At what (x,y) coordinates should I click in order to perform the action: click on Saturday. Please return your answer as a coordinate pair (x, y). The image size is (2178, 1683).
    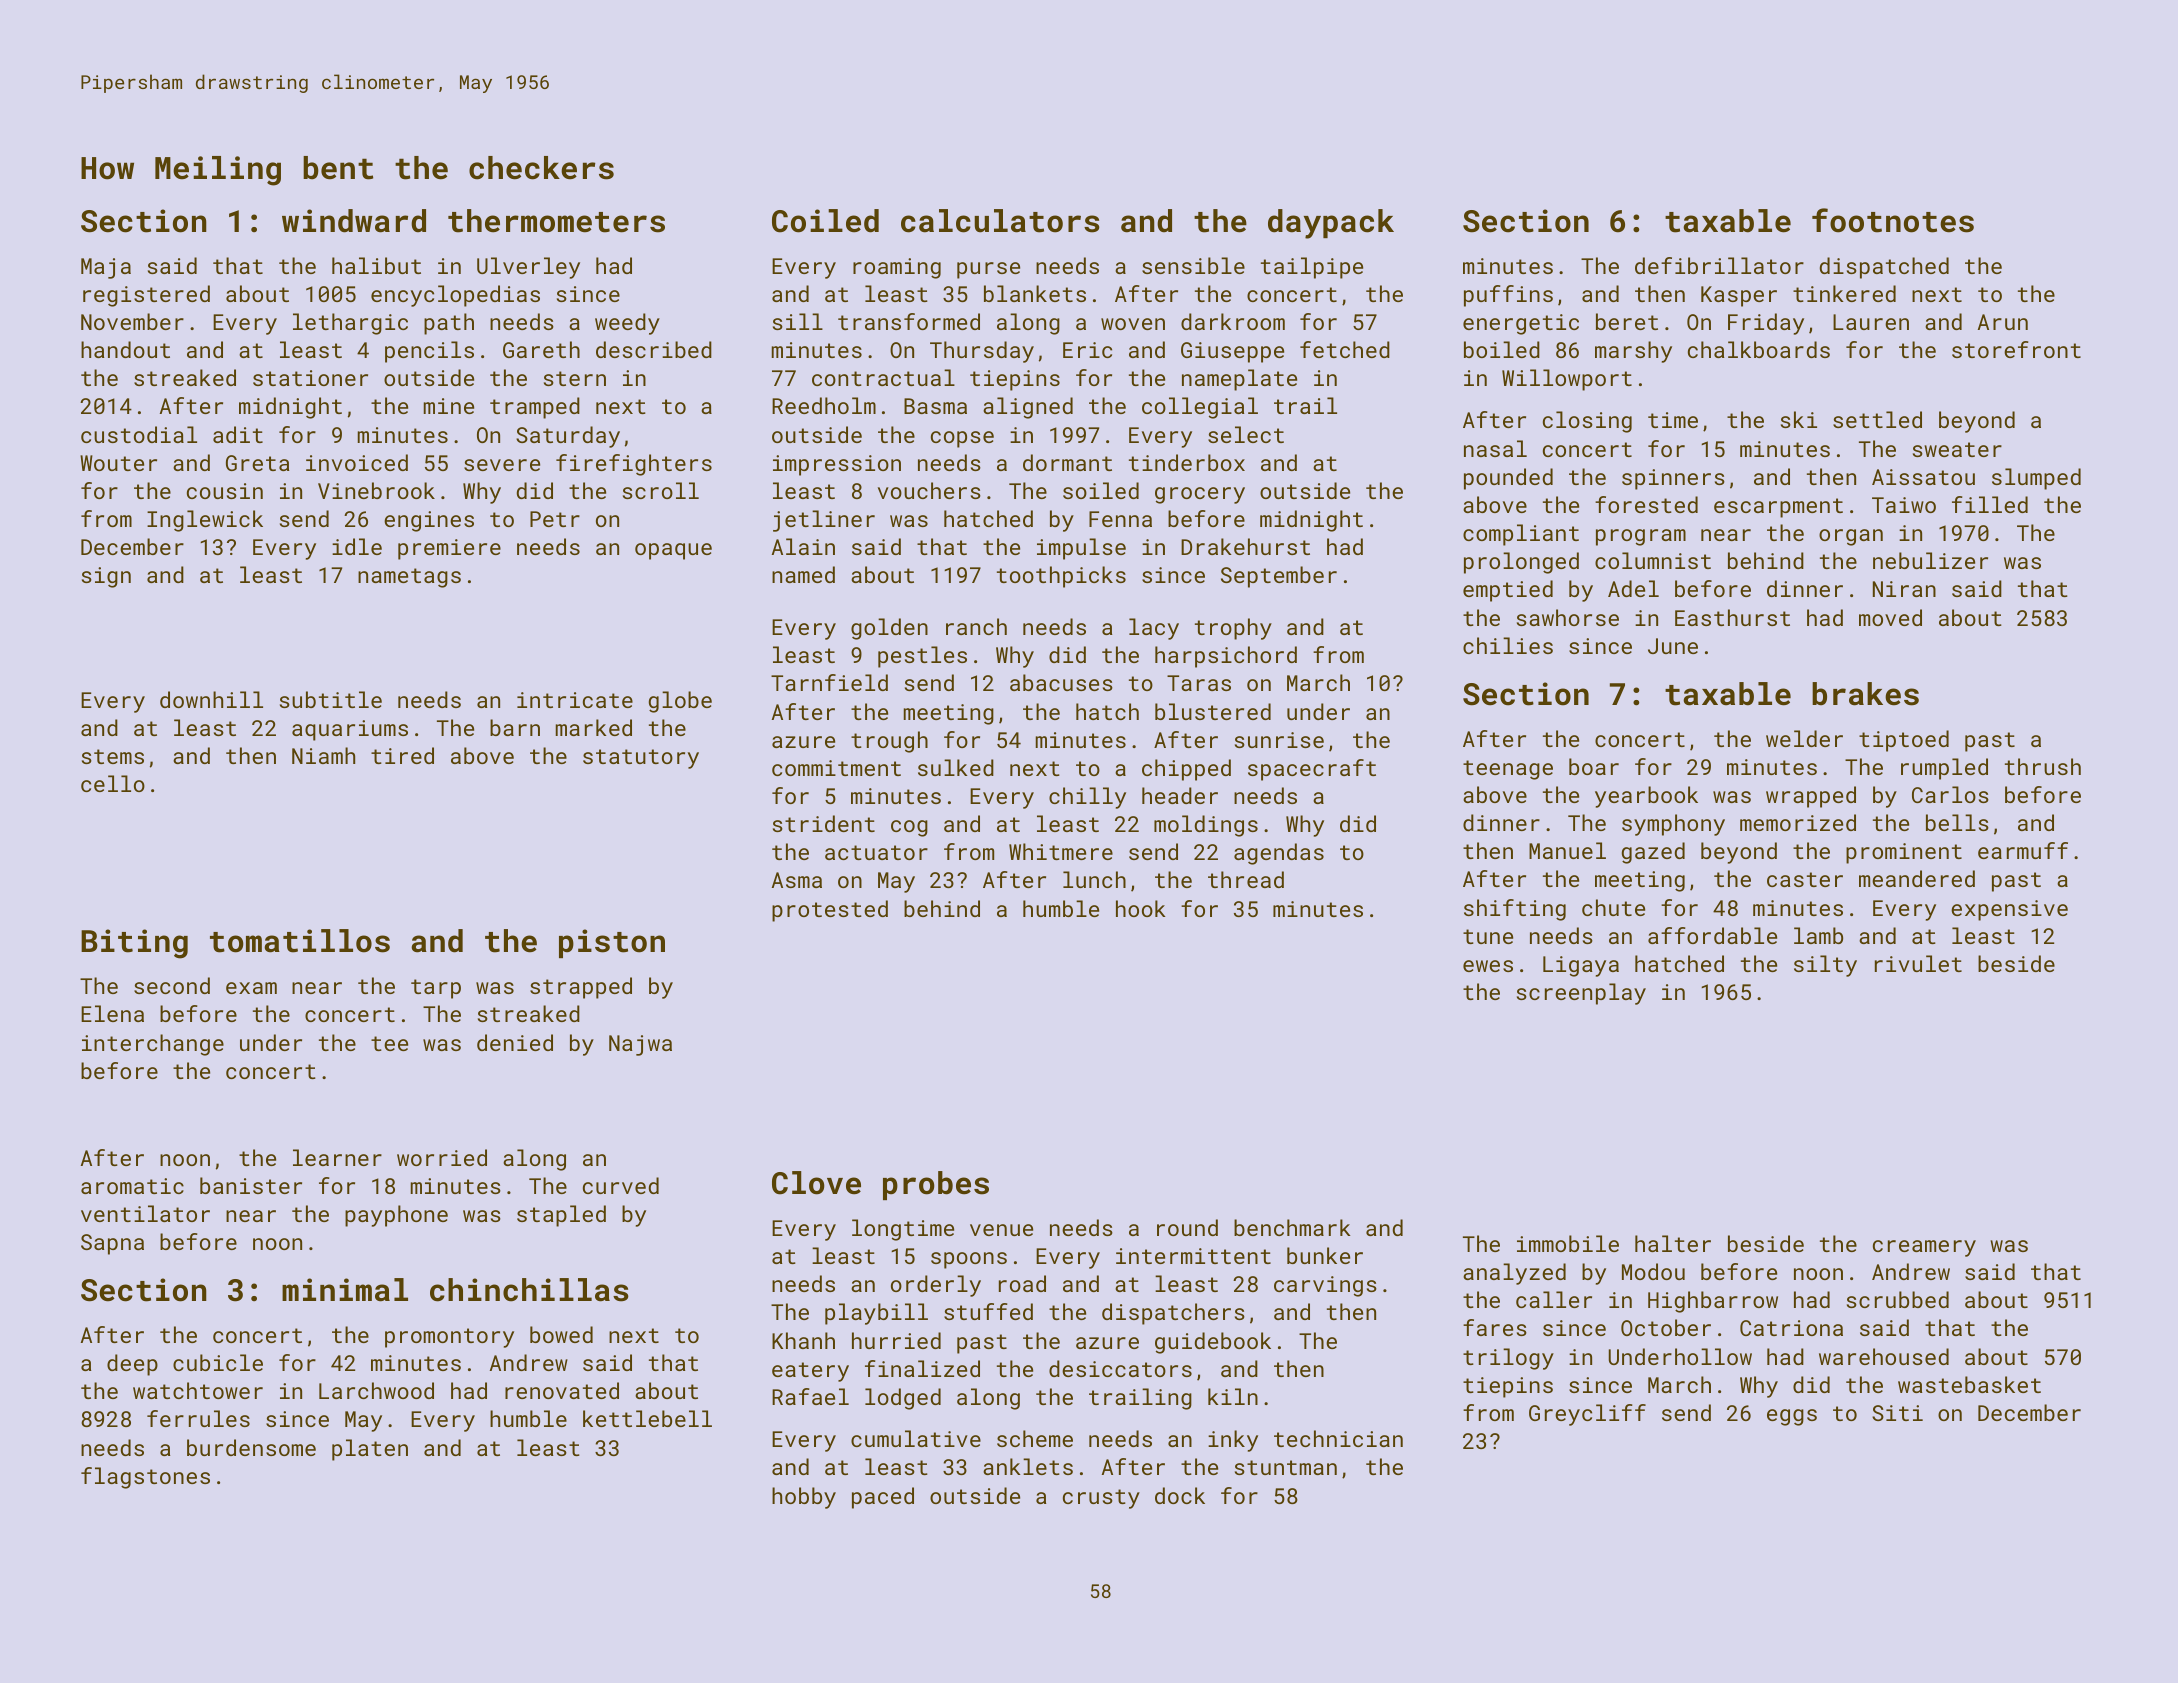
    Looking at the image, I should click on (568, 437).
